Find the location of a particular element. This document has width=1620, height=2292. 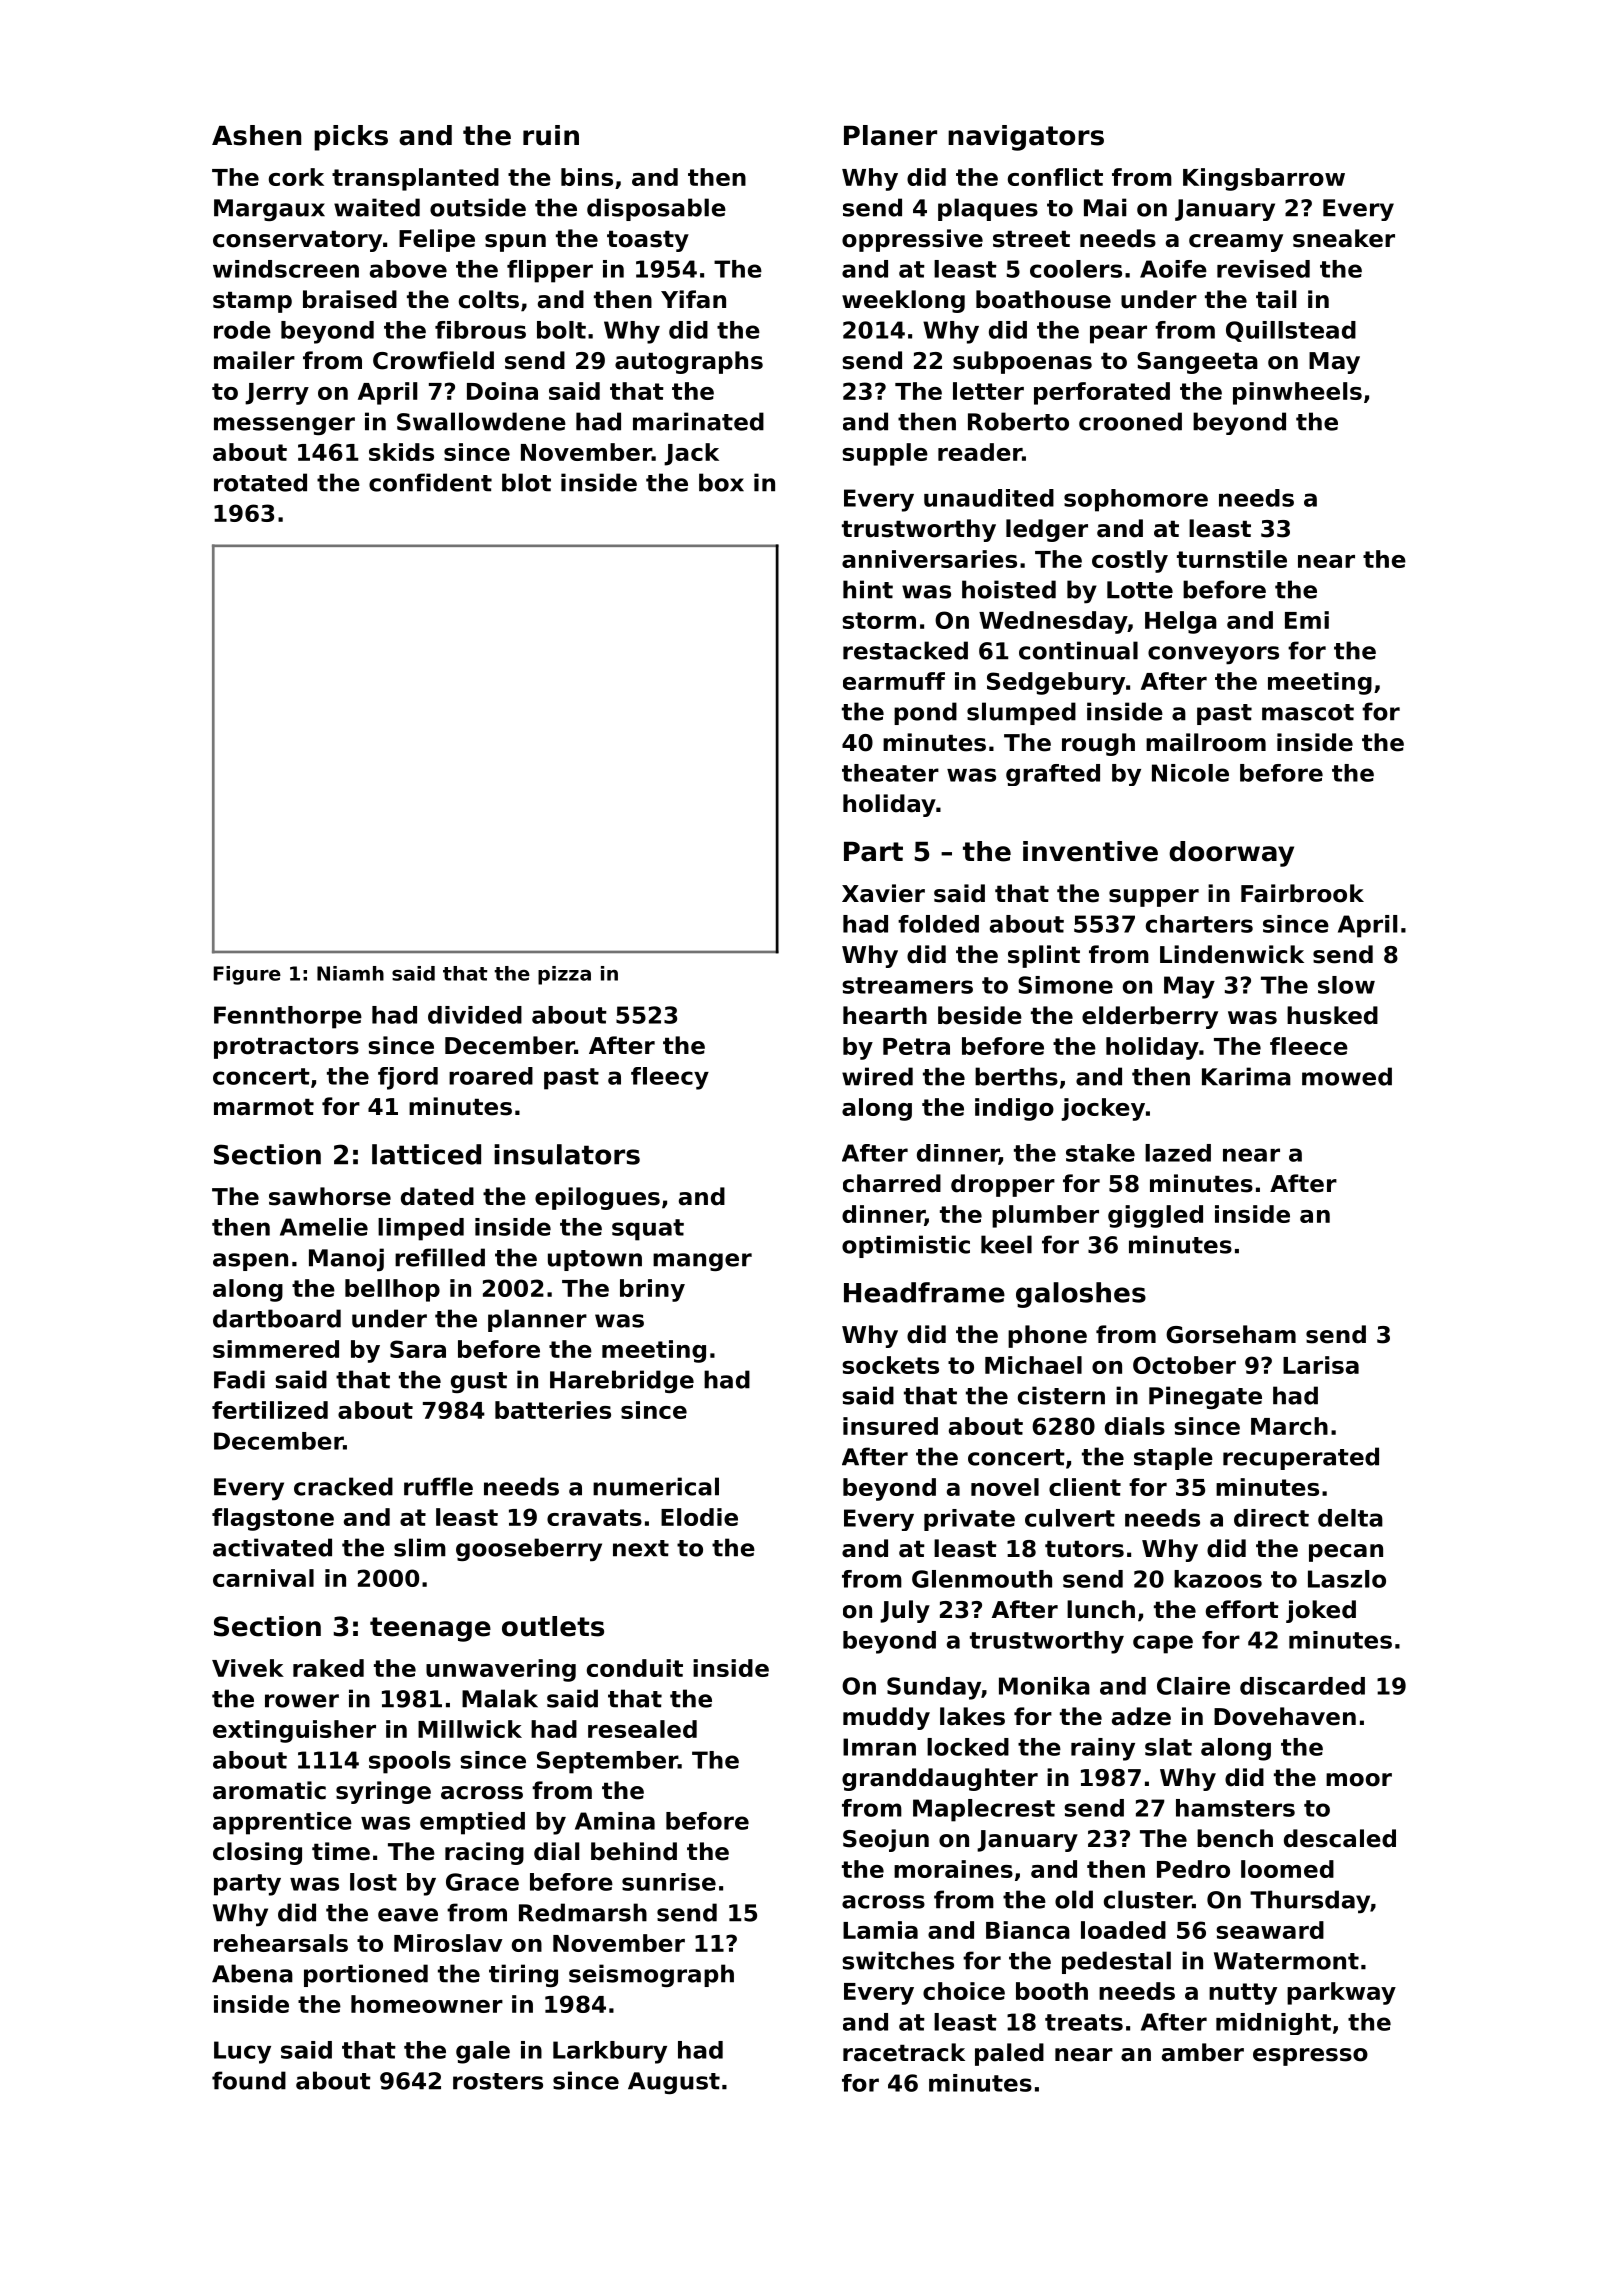

sophomore is located at coordinates (1136, 500).
